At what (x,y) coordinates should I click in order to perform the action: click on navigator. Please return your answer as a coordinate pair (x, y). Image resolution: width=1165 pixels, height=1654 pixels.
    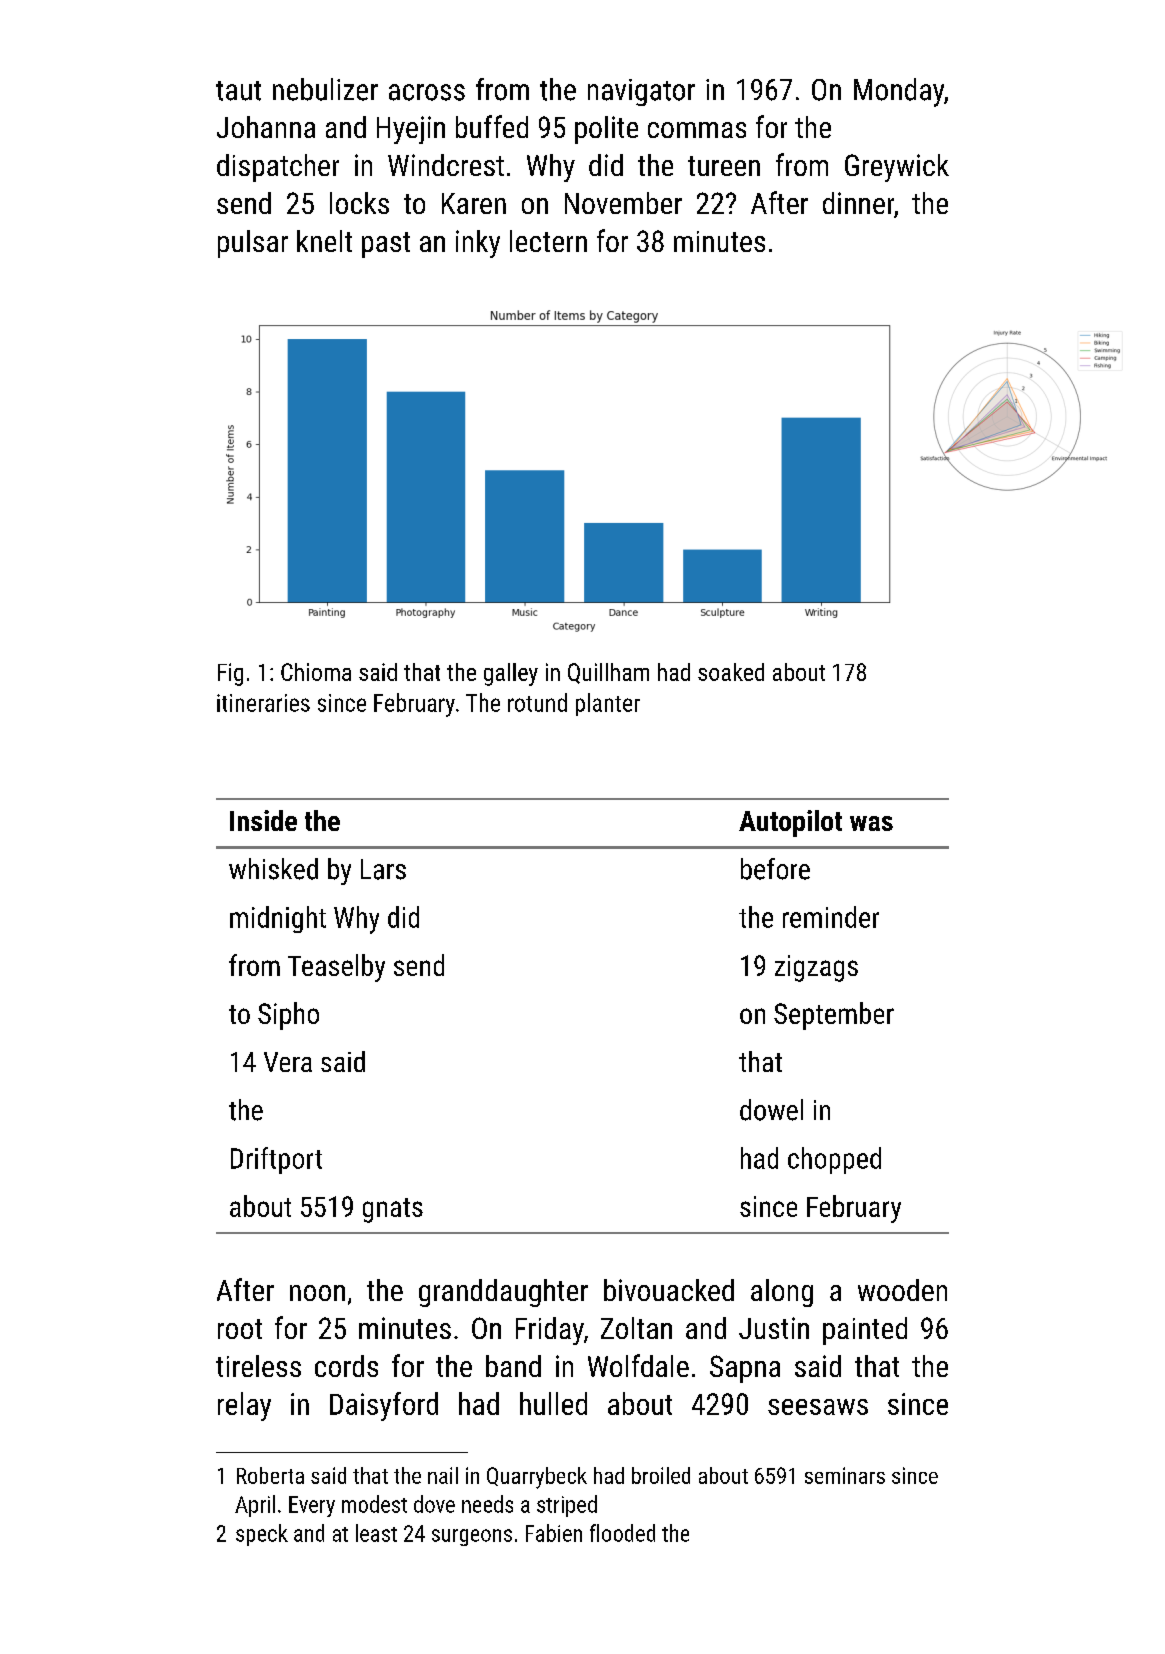
    Looking at the image, I should click on (641, 92).
